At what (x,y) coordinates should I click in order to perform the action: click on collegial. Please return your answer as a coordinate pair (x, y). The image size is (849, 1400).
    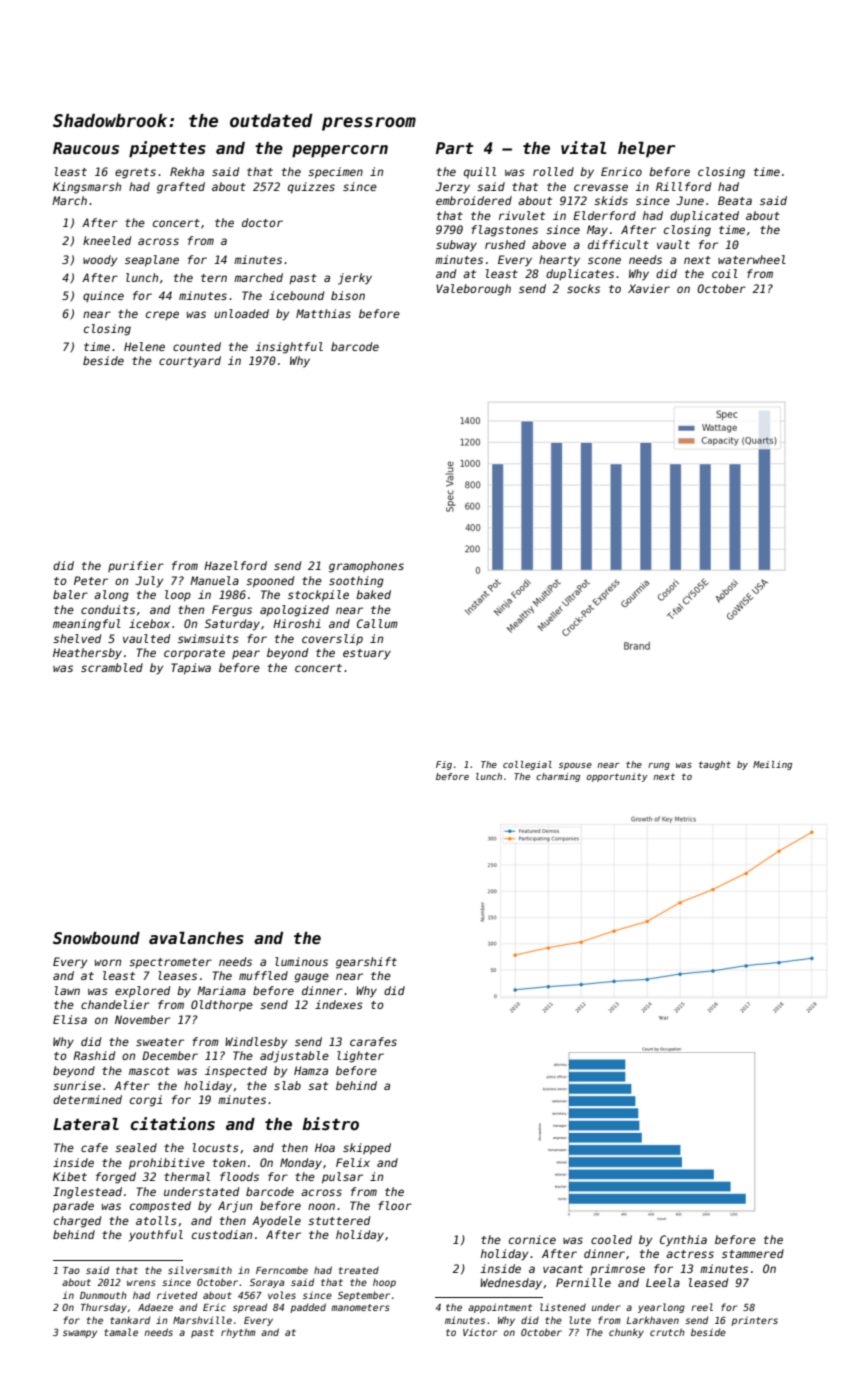
    Looking at the image, I should click on (527, 765).
